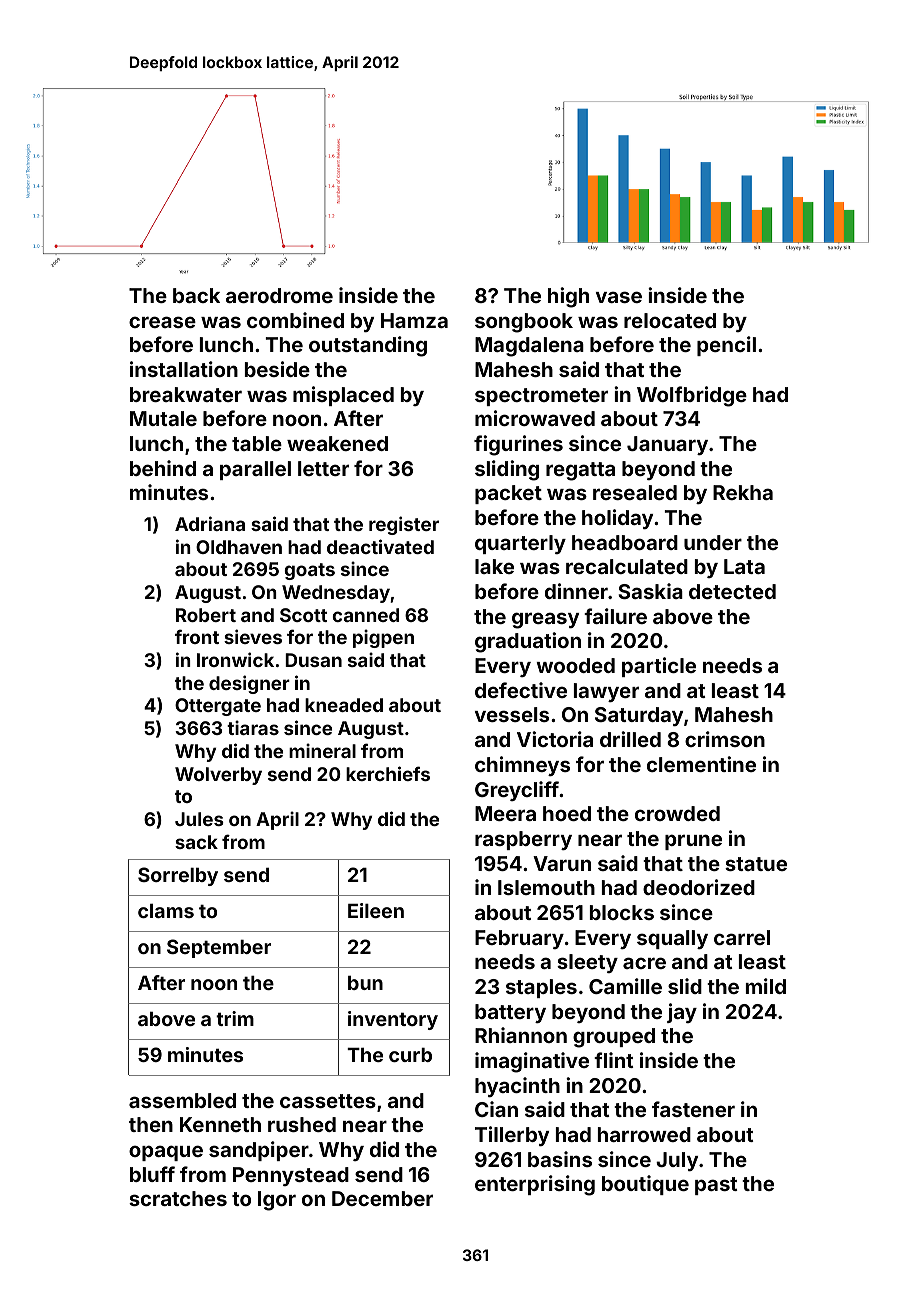 This image has width=924, height=1314. I want to click on relocated, so click(670, 320).
